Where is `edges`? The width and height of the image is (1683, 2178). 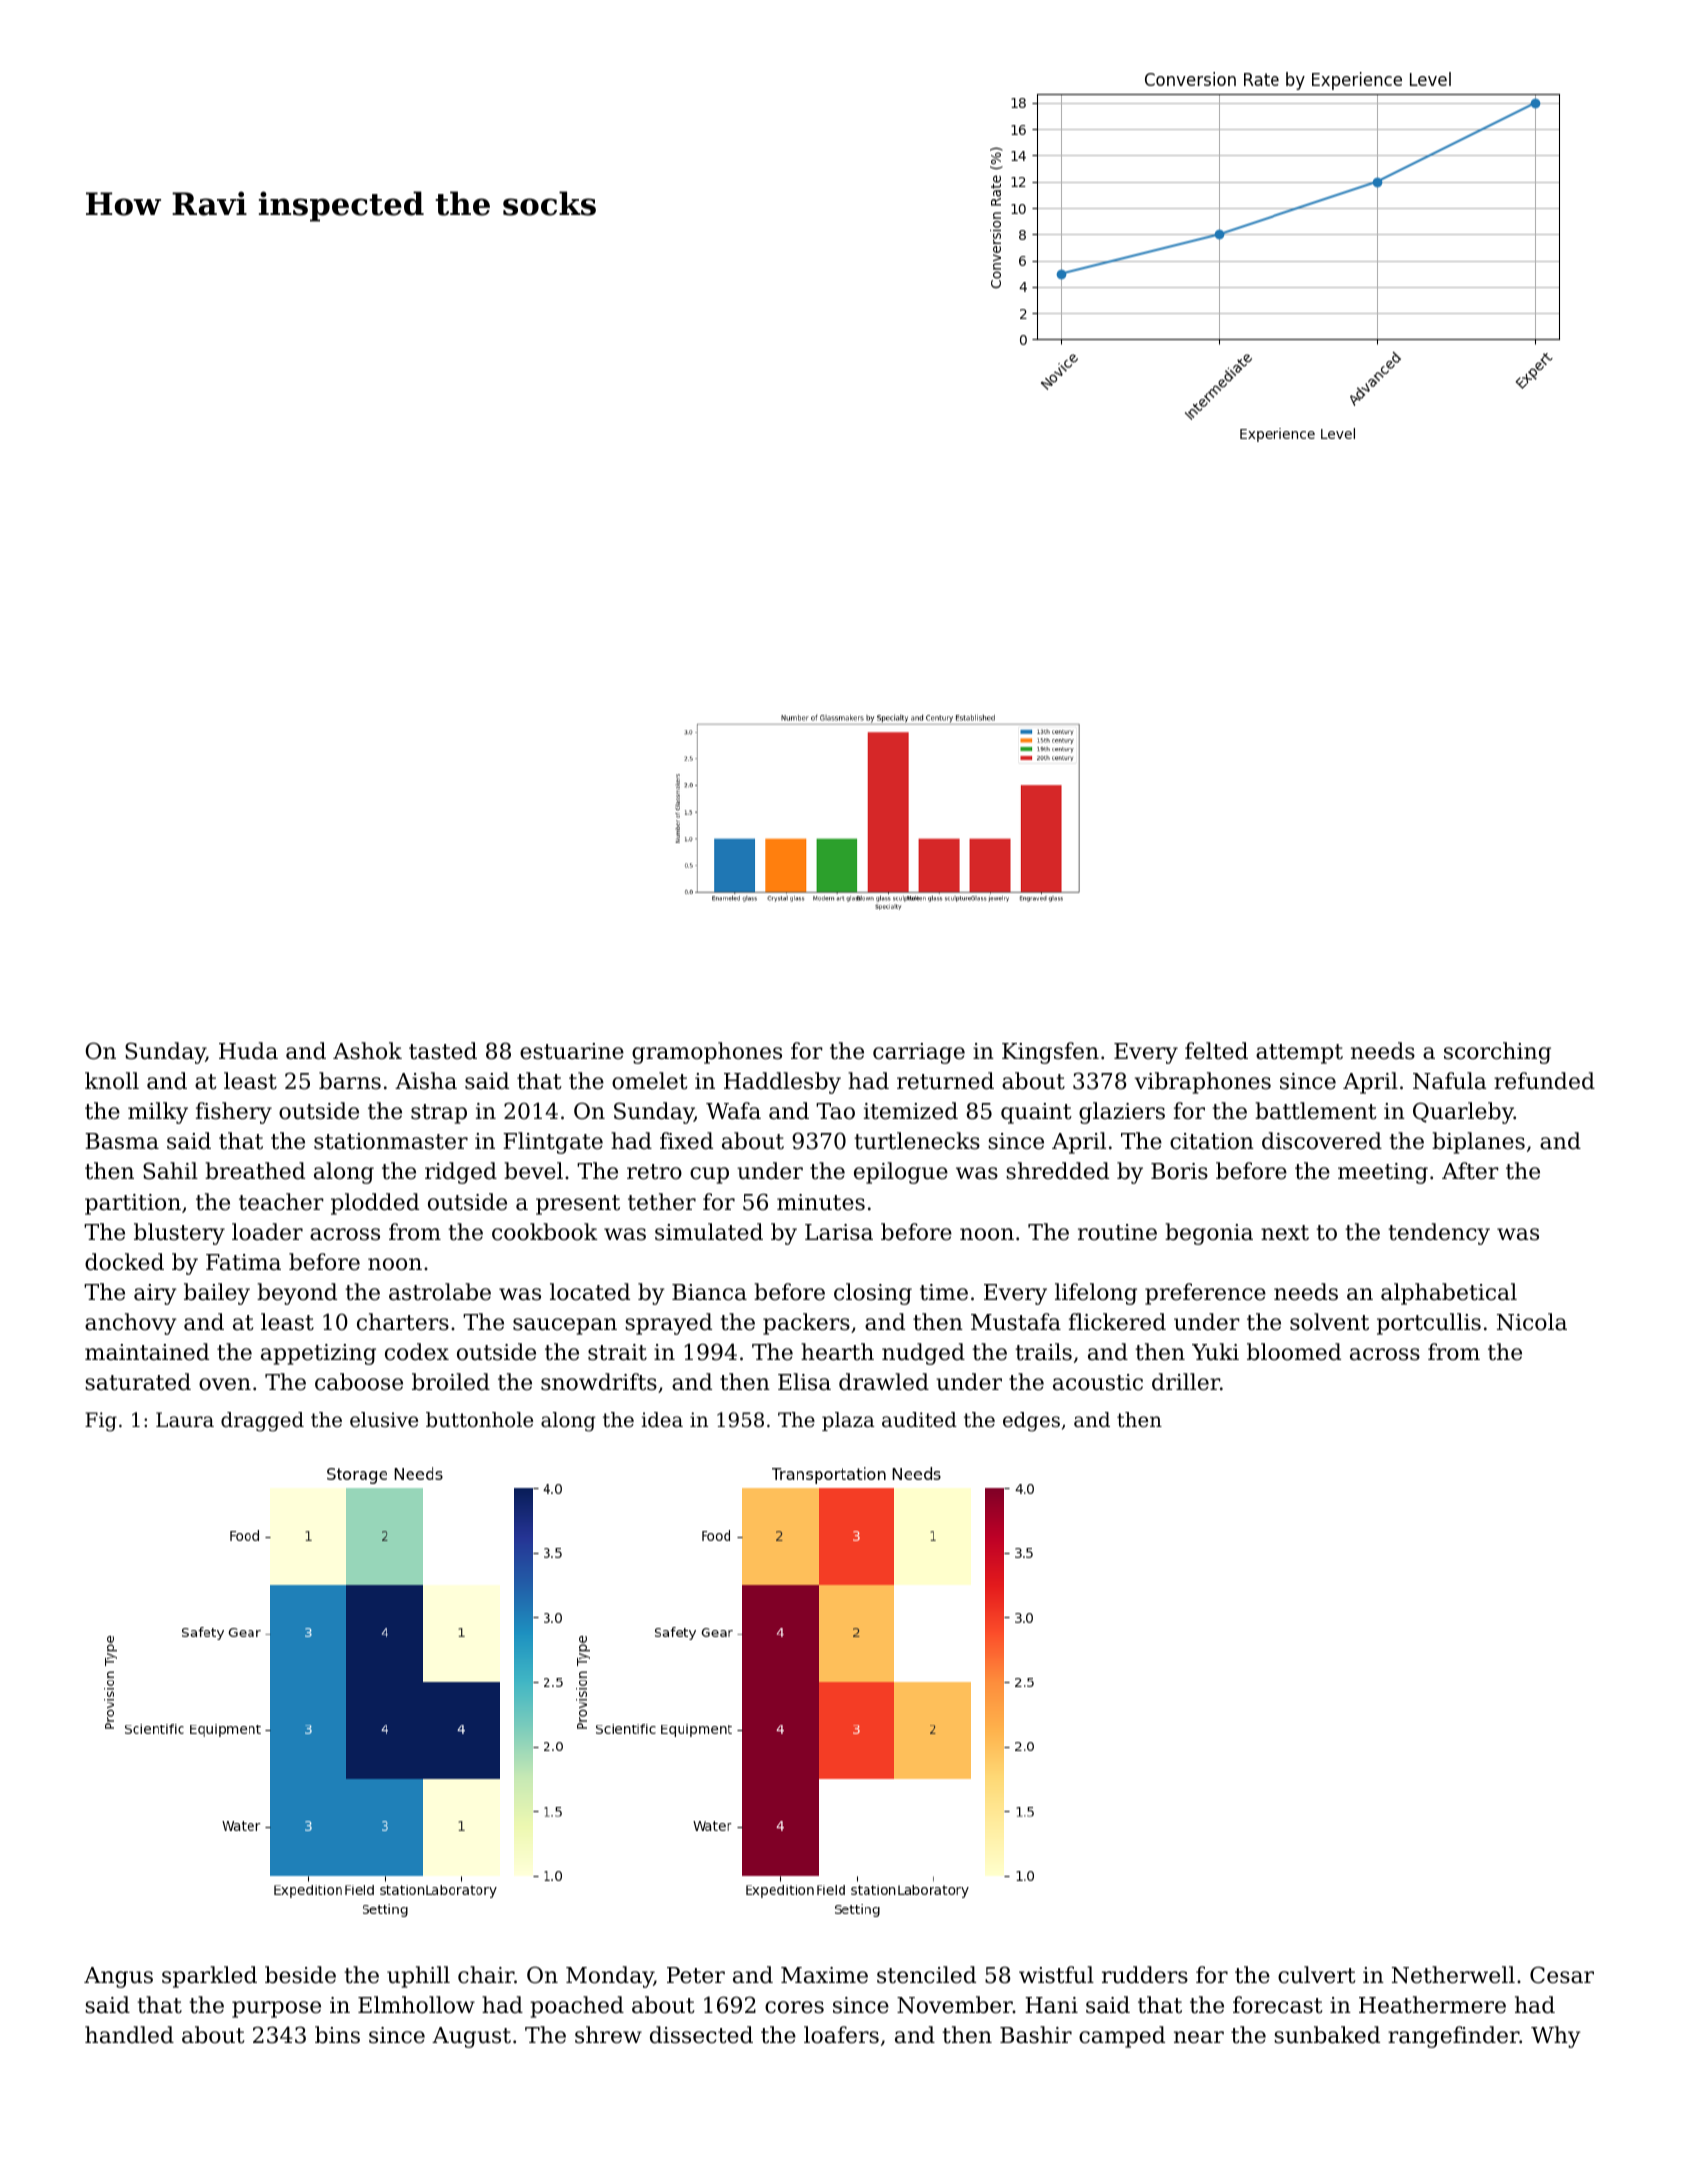 edges is located at coordinates (1031, 1422).
